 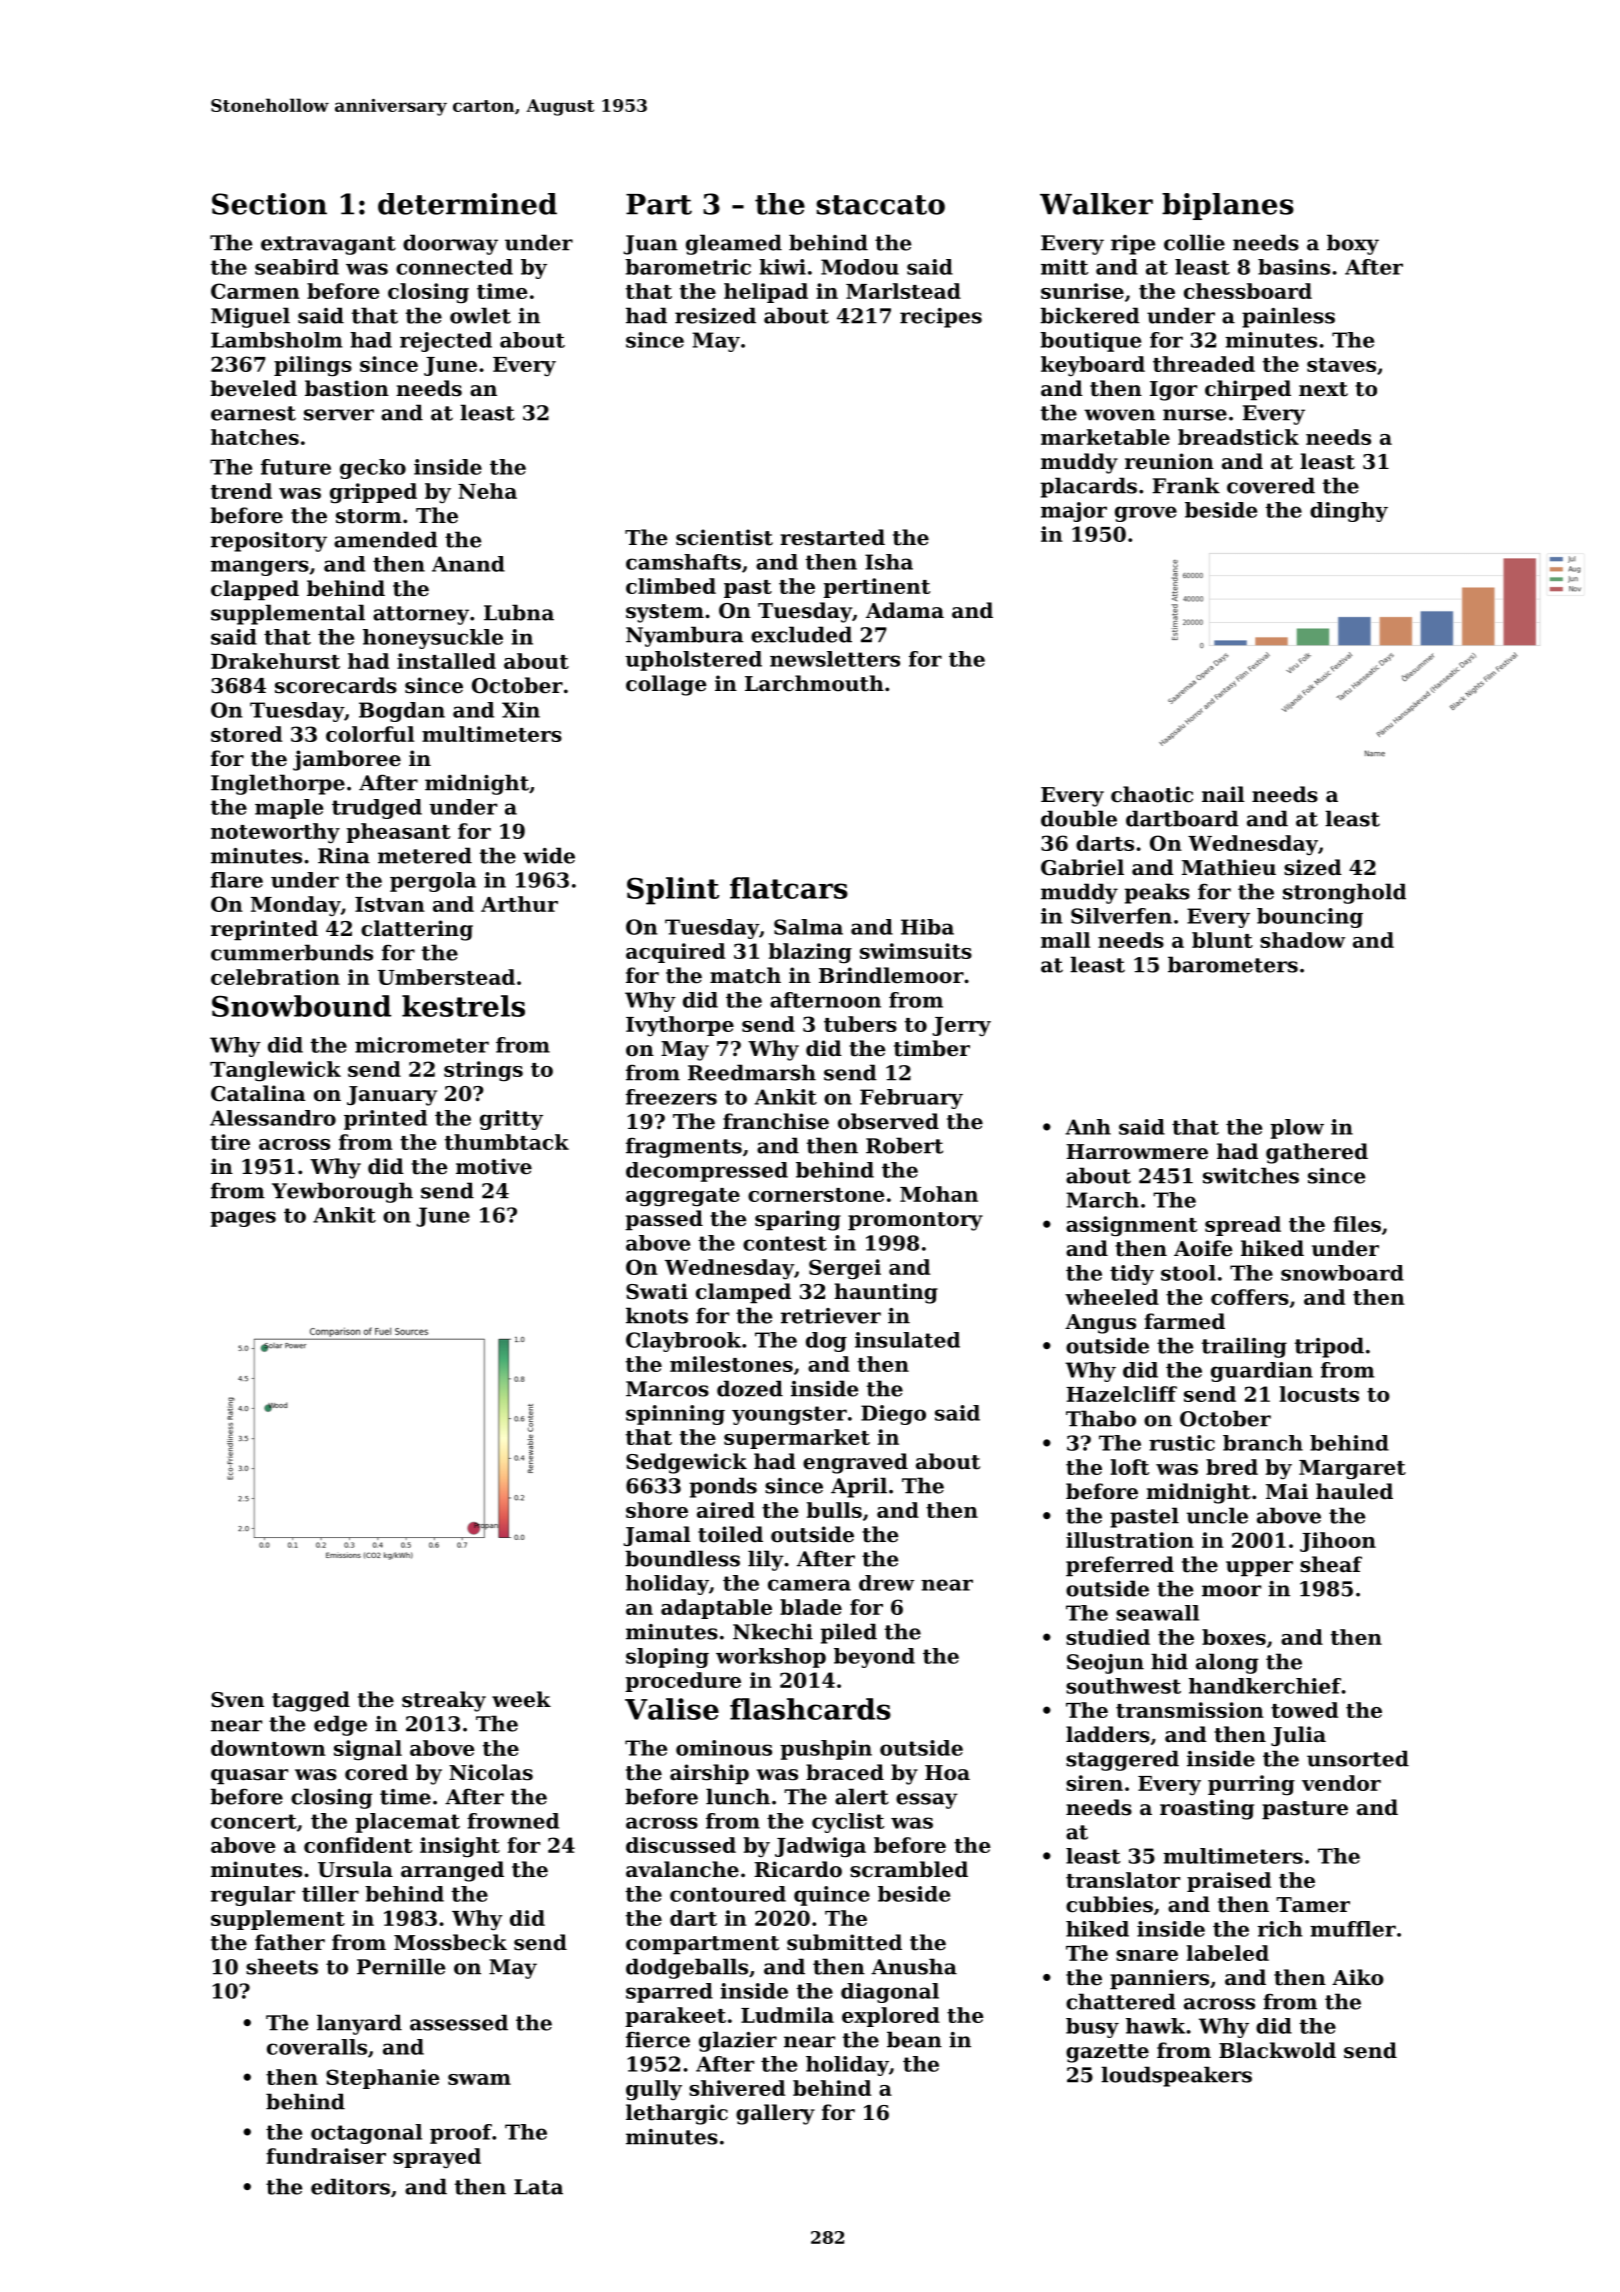 What do you see at coordinates (775, 2114) in the document?
I see `gallery` at bounding box center [775, 2114].
